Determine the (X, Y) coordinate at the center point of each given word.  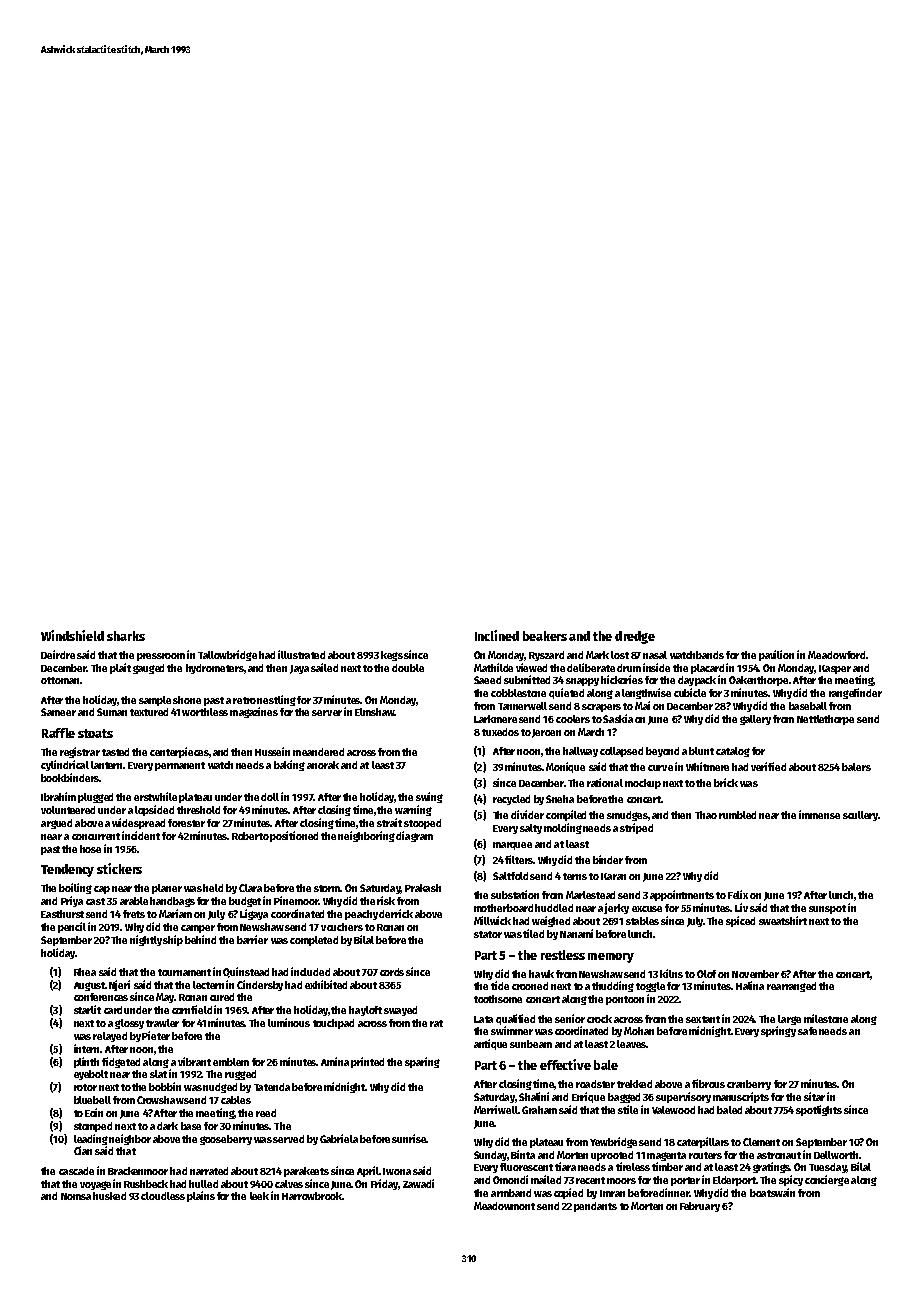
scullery (861, 816)
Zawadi (418, 1183)
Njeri (119, 985)
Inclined (497, 635)
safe (807, 1031)
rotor (85, 1087)
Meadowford (836, 655)
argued (56, 824)
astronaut (779, 1155)
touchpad (333, 1024)
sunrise (409, 1138)
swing (429, 797)
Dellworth (836, 1155)
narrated (209, 1171)
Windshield (72, 635)
